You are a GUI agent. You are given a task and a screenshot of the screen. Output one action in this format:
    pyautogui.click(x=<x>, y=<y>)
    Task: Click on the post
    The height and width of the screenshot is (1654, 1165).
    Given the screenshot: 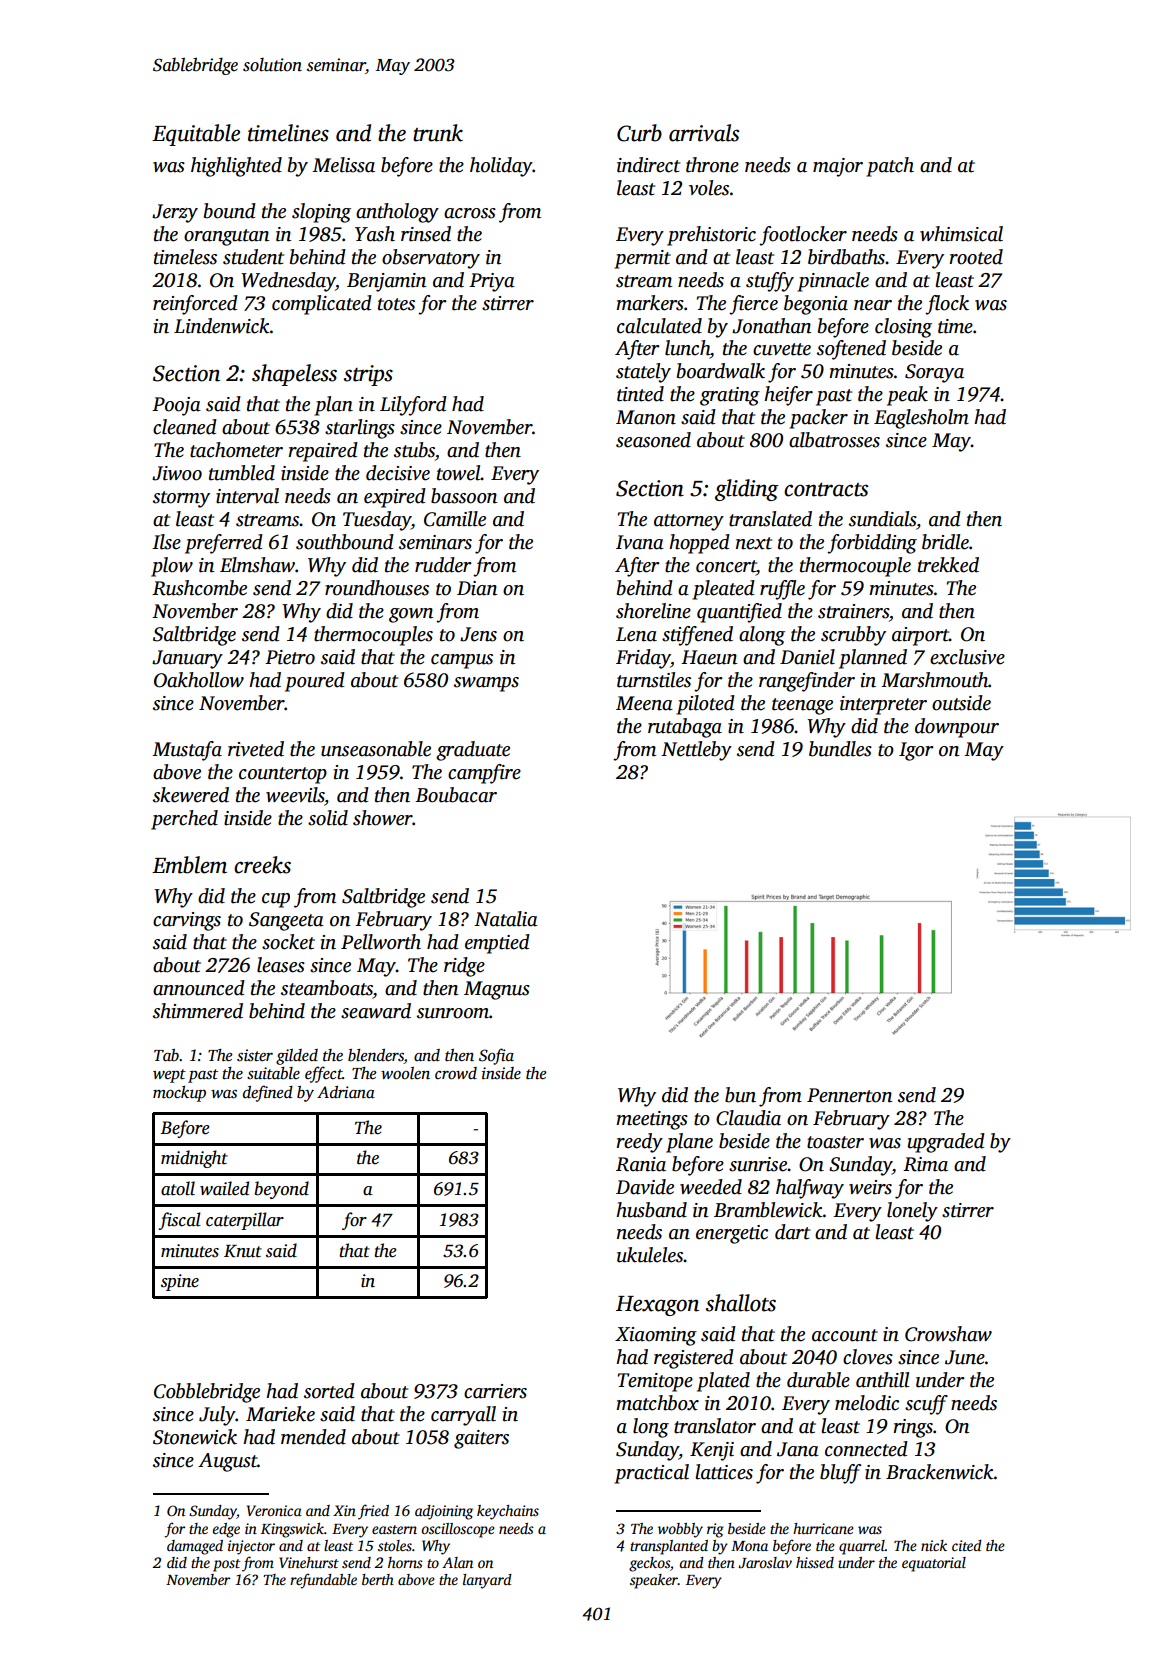 What is the action you would take?
    pyautogui.click(x=226, y=1565)
